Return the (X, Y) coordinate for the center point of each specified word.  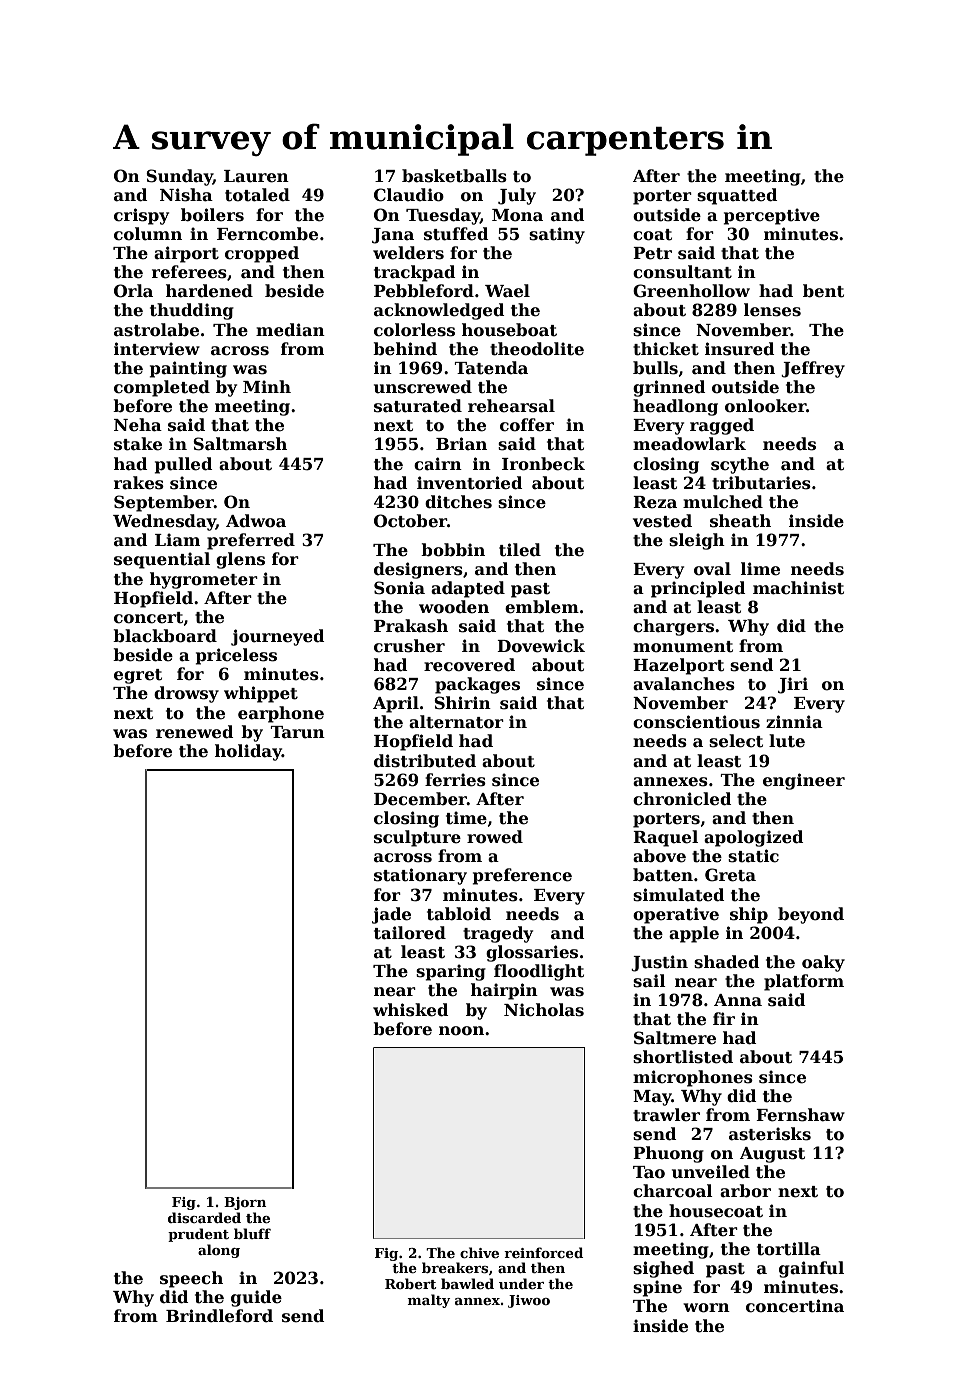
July (517, 196)
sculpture (417, 838)
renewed (195, 732)
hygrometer (204, 580)
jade (391, 915)
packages (477, 685)
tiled (520, 550)
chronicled (682, 799)
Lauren (256, 176)
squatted (737, 196)
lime (760, 569)
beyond (811, 915)
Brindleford (219, 1316)
